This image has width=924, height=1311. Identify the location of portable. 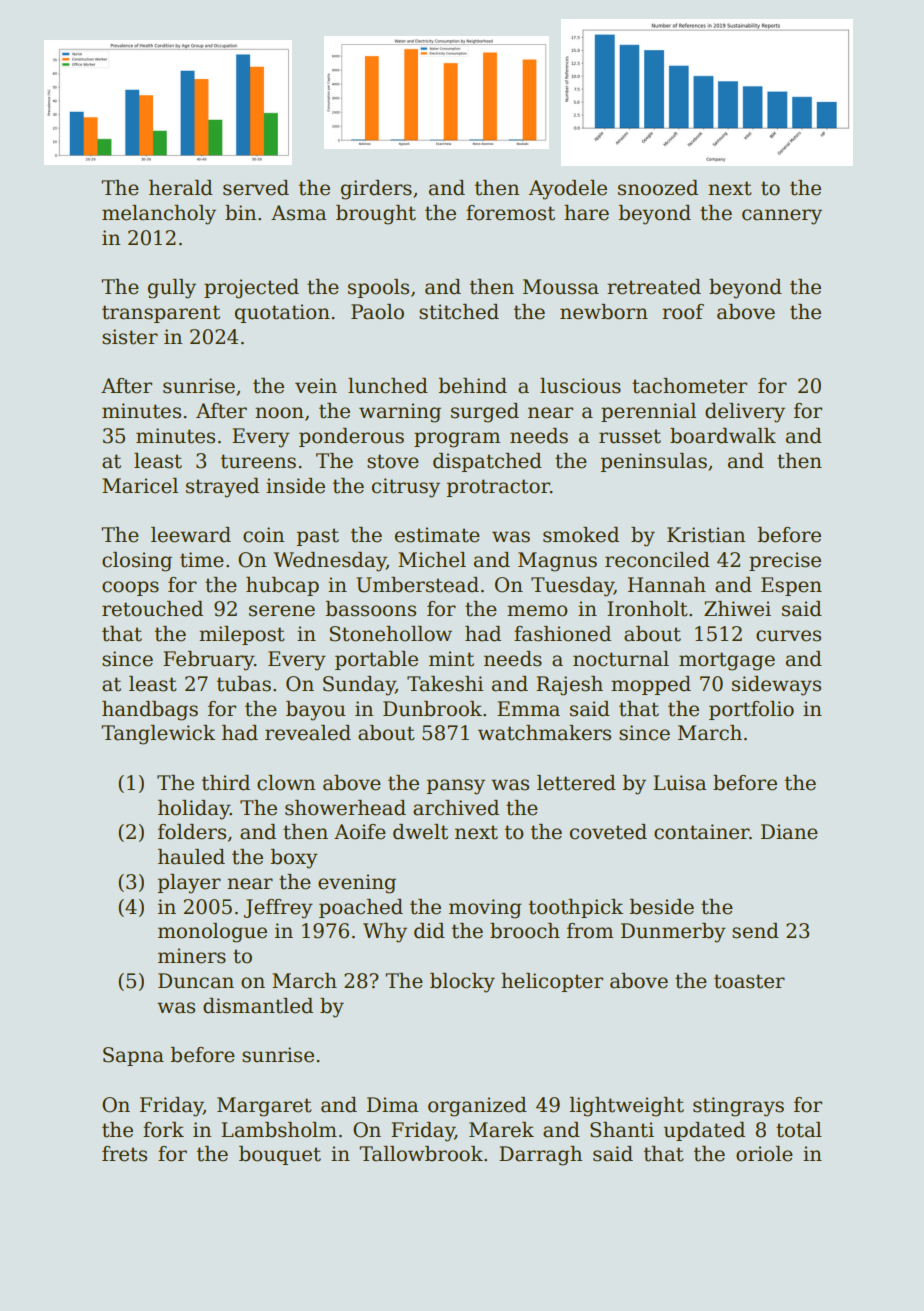
(376, 660).
